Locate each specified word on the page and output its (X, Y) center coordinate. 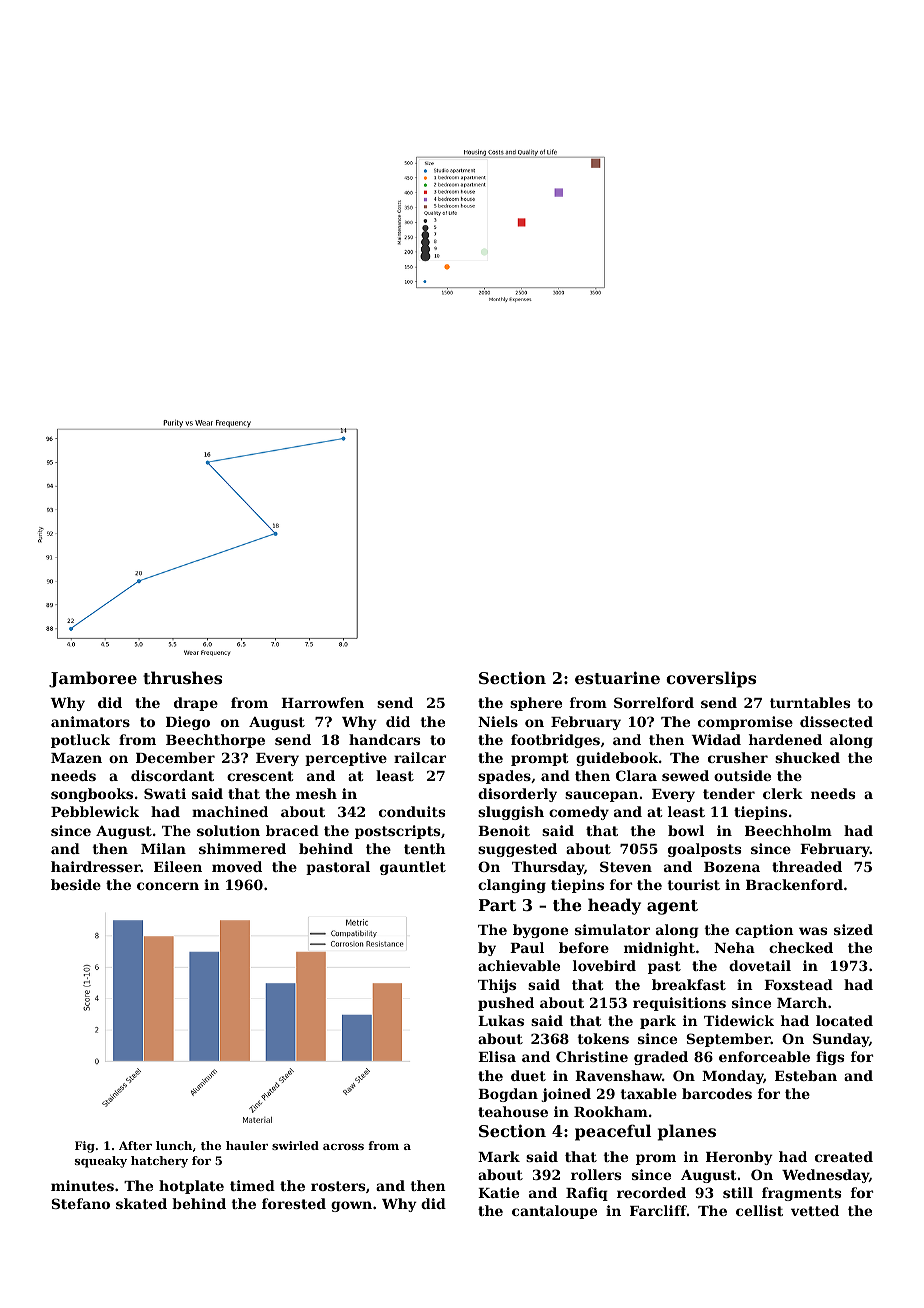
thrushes (182, 677)
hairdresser (96, 866)
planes (687, 1132)
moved (237, 866)
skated (141, 1203)
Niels (498, 721)
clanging (512, 886)
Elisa (497, 1056)
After (135, 1145)
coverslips (711, 679)
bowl (686, 830)
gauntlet (413, 868)
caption (764, 931)
